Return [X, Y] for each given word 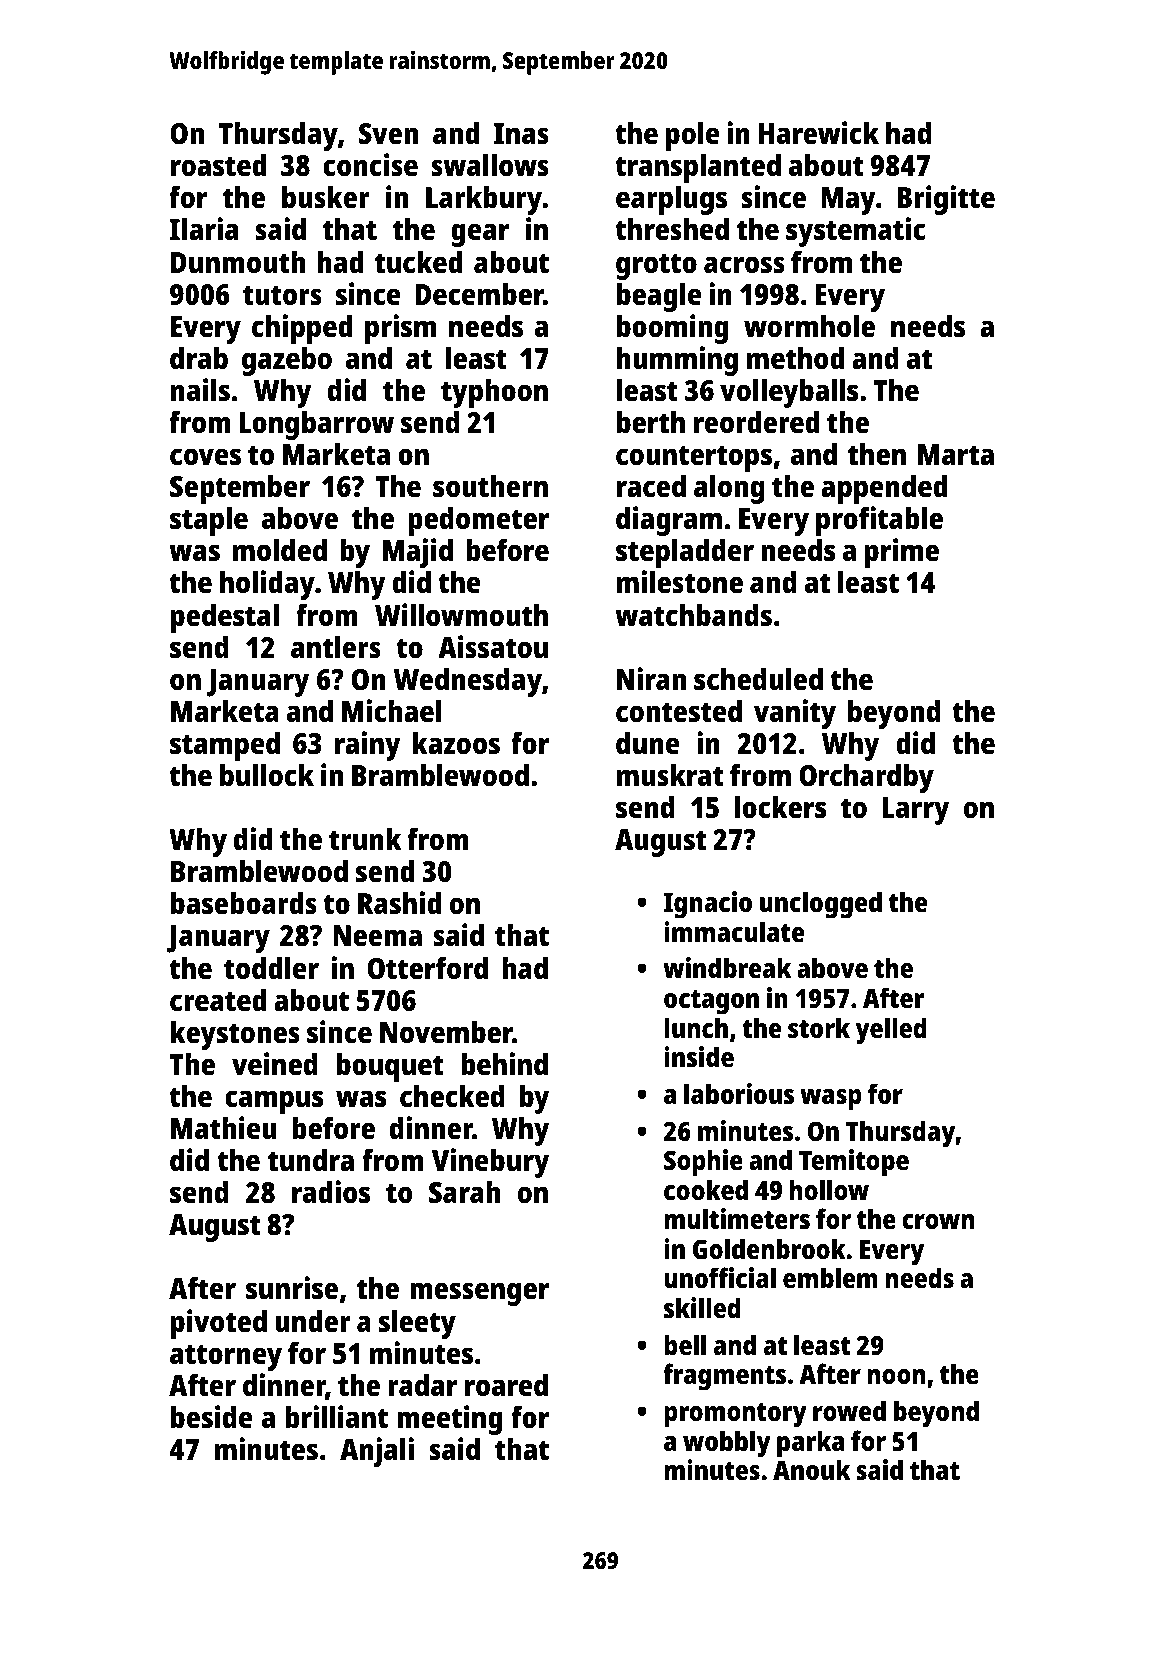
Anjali [377, 1452]
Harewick [818, 133]
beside [212, 1417]
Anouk [811, 1470]
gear [480, 235]
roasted [218, 165]
